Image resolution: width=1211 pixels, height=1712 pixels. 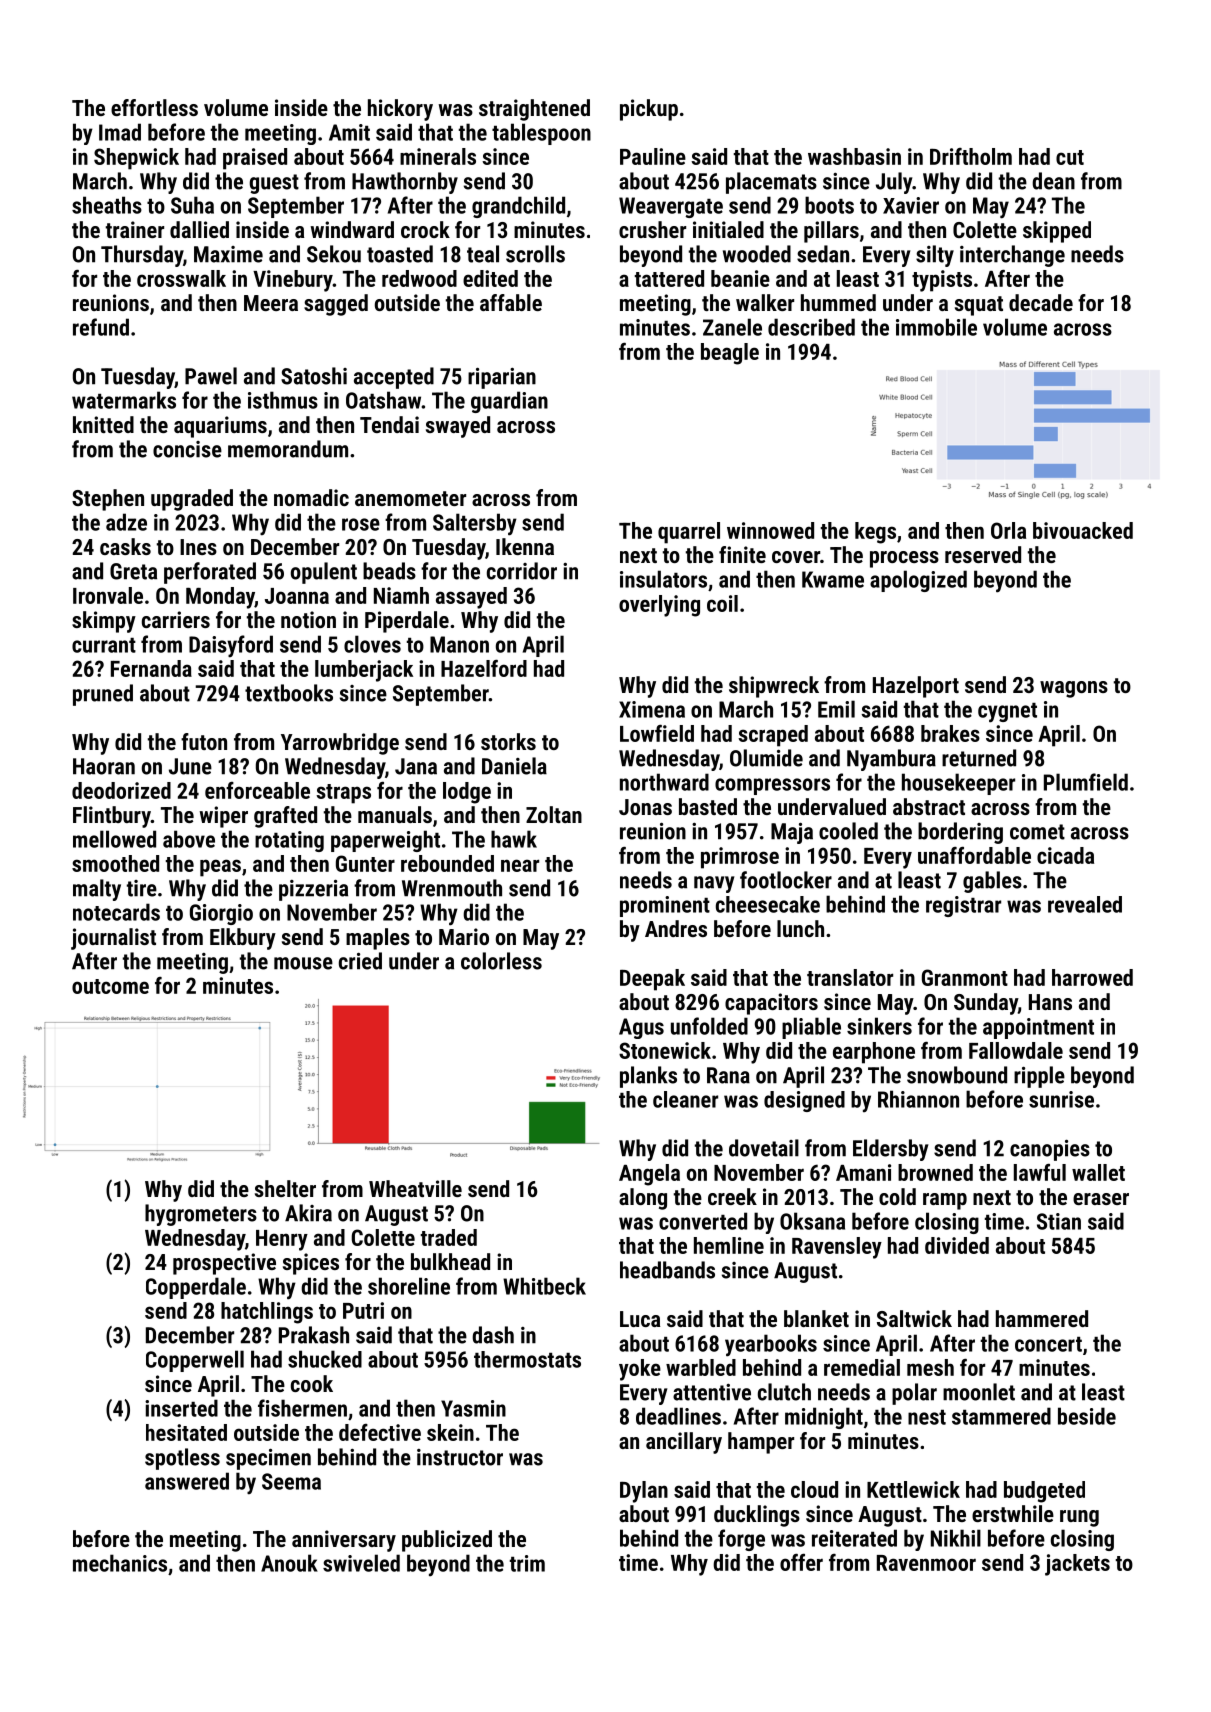 I want to click on dallied, so click(x=199, y=229).
